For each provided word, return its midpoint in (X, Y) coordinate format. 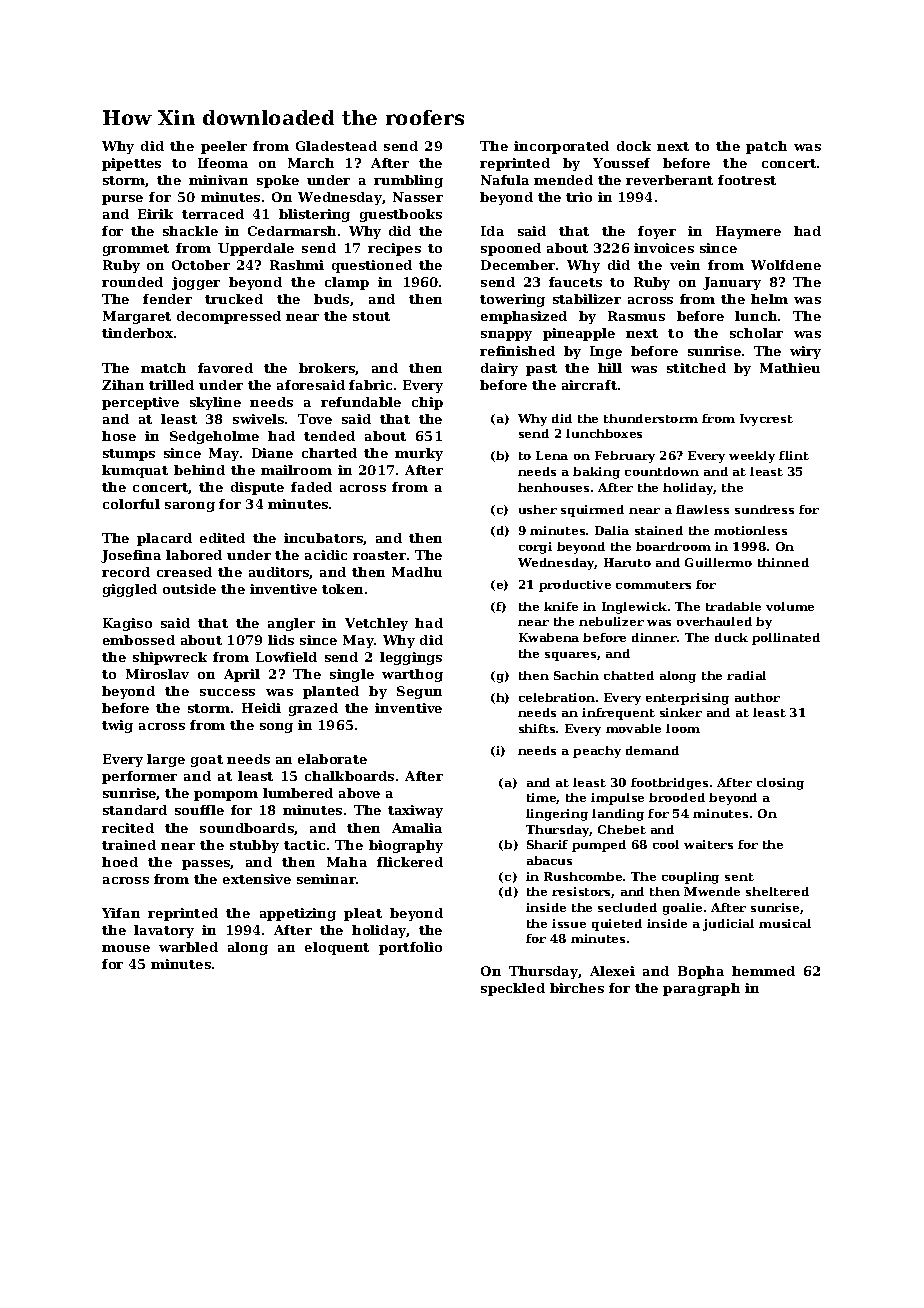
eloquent (337, 948)
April (242, 675)
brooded (677, 797)
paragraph (701, 989)
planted (331, 692)
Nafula (505, 180)
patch (766, 147)
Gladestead (336, 146)
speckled (513, 989)
